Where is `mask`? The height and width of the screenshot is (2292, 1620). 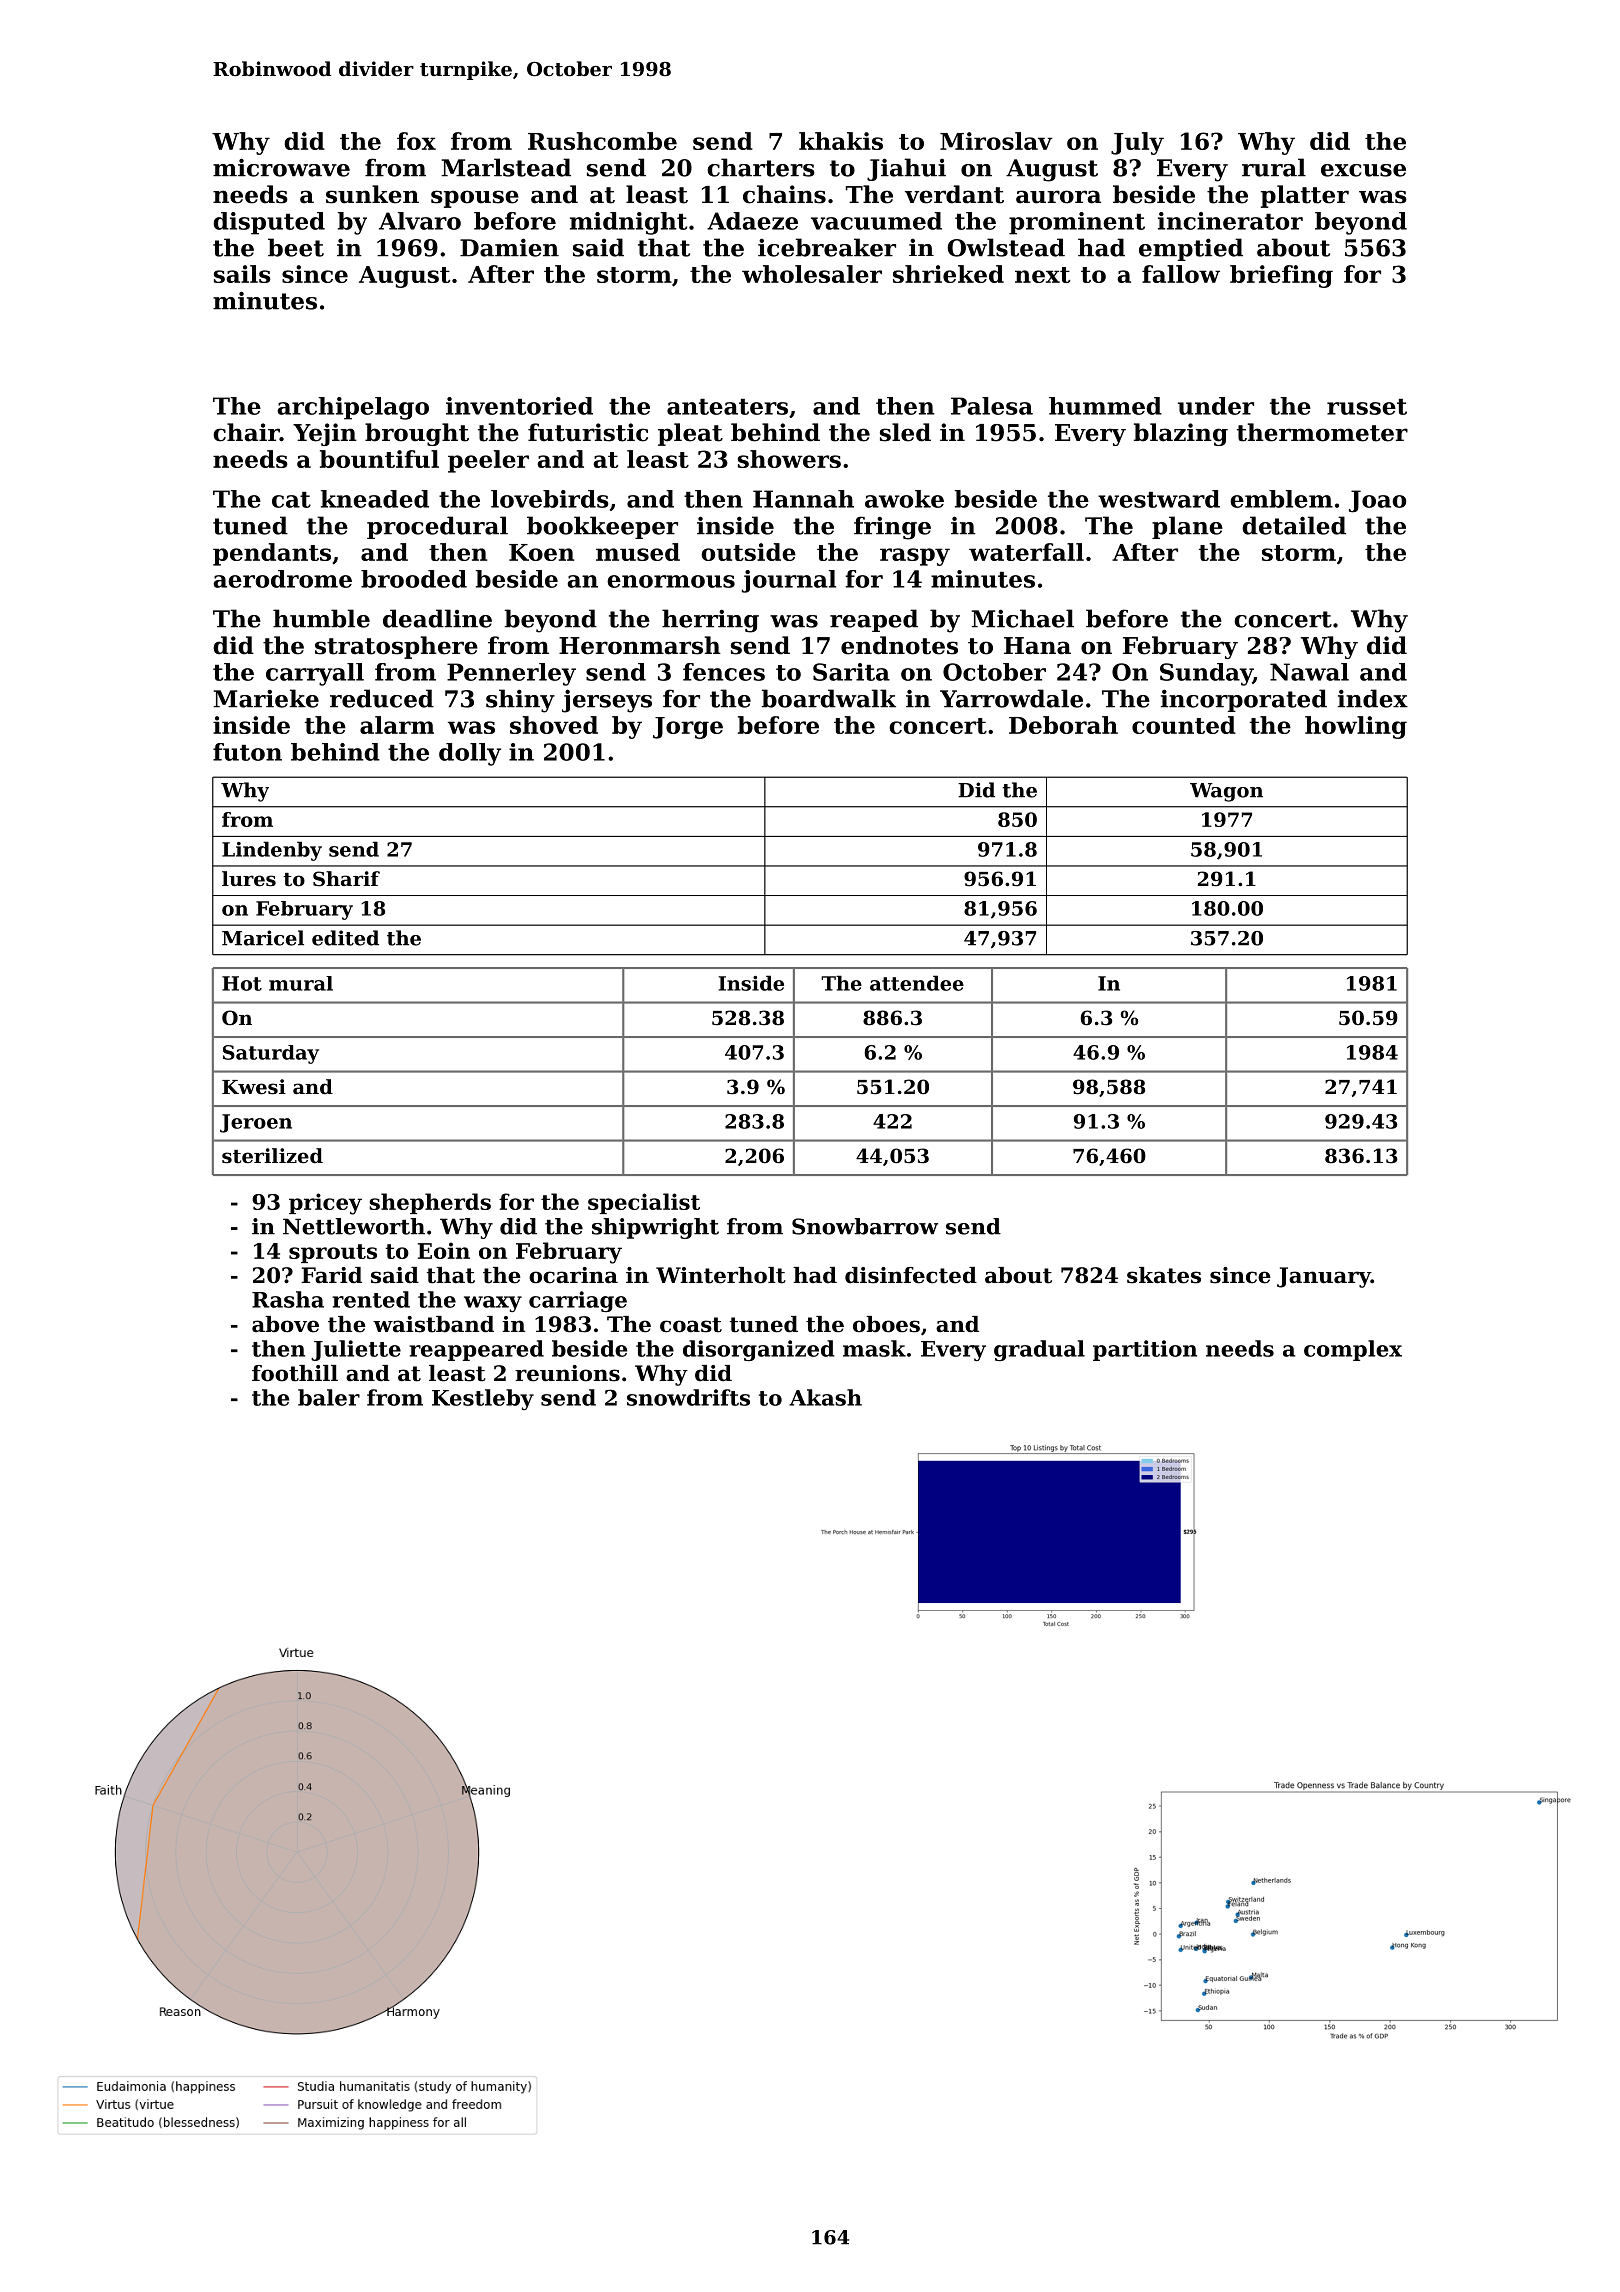
mask is located at coordinates (874, 1348).
